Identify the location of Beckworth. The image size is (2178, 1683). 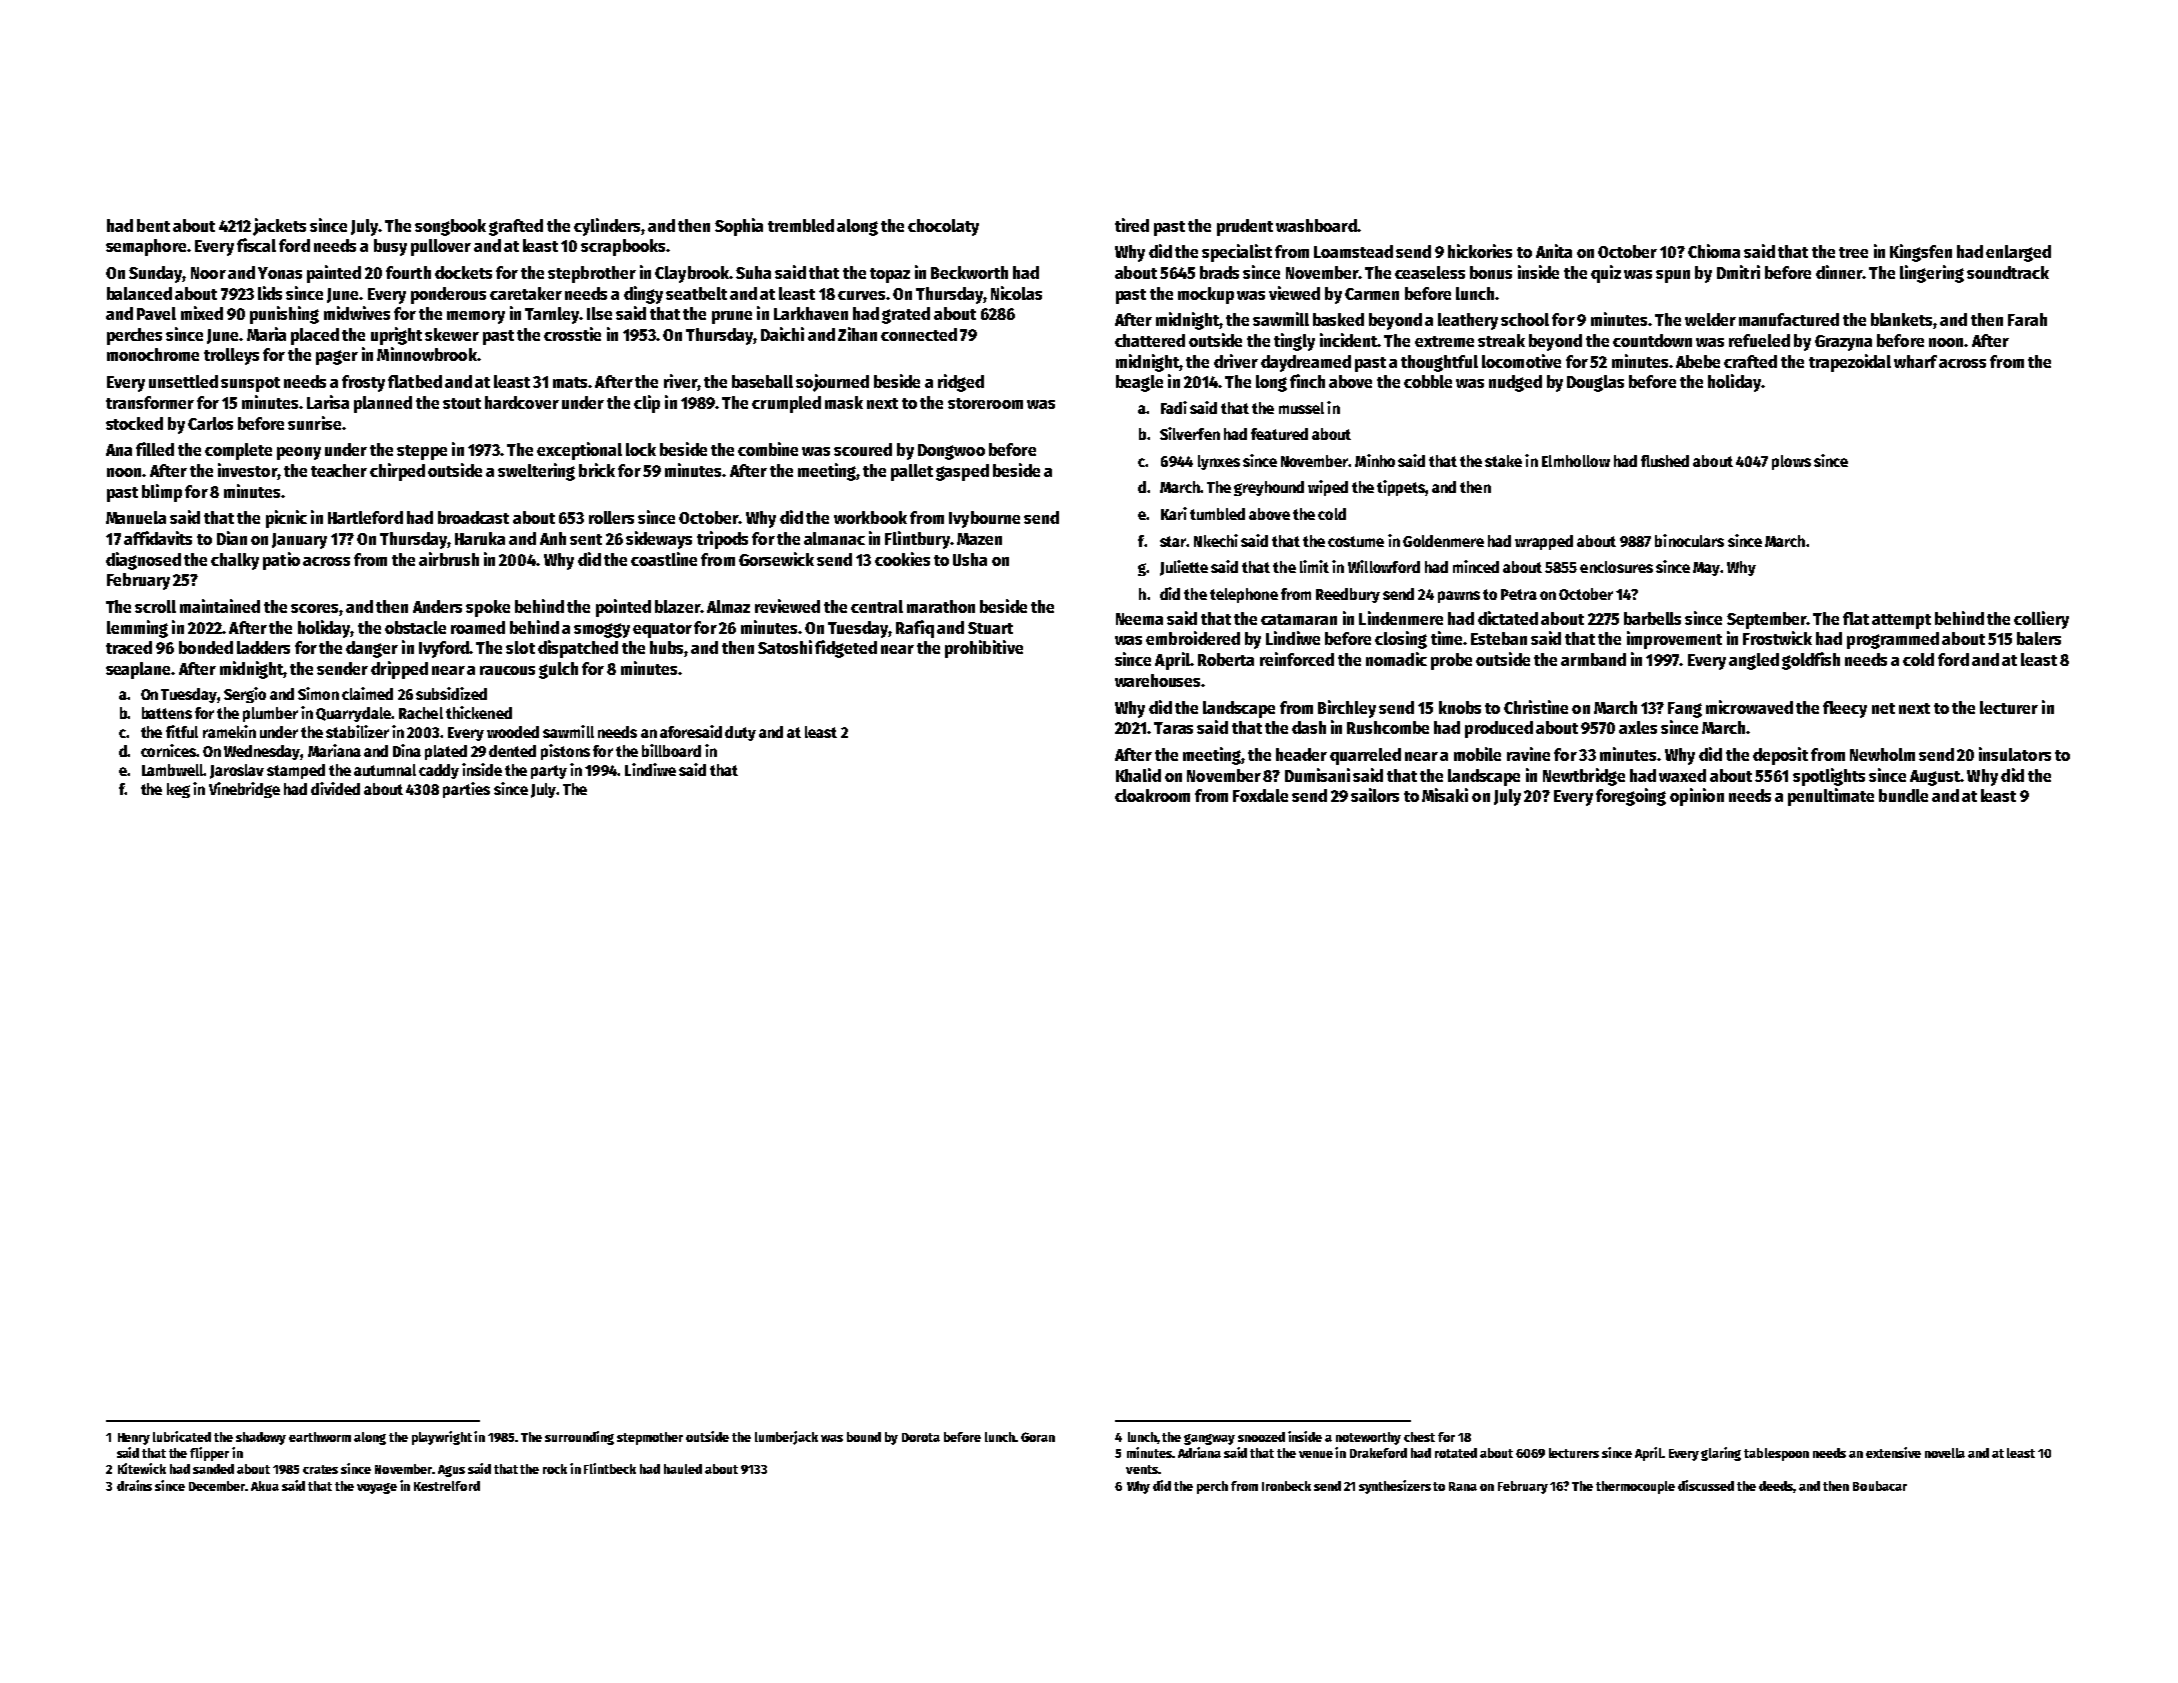
(969, 272).
